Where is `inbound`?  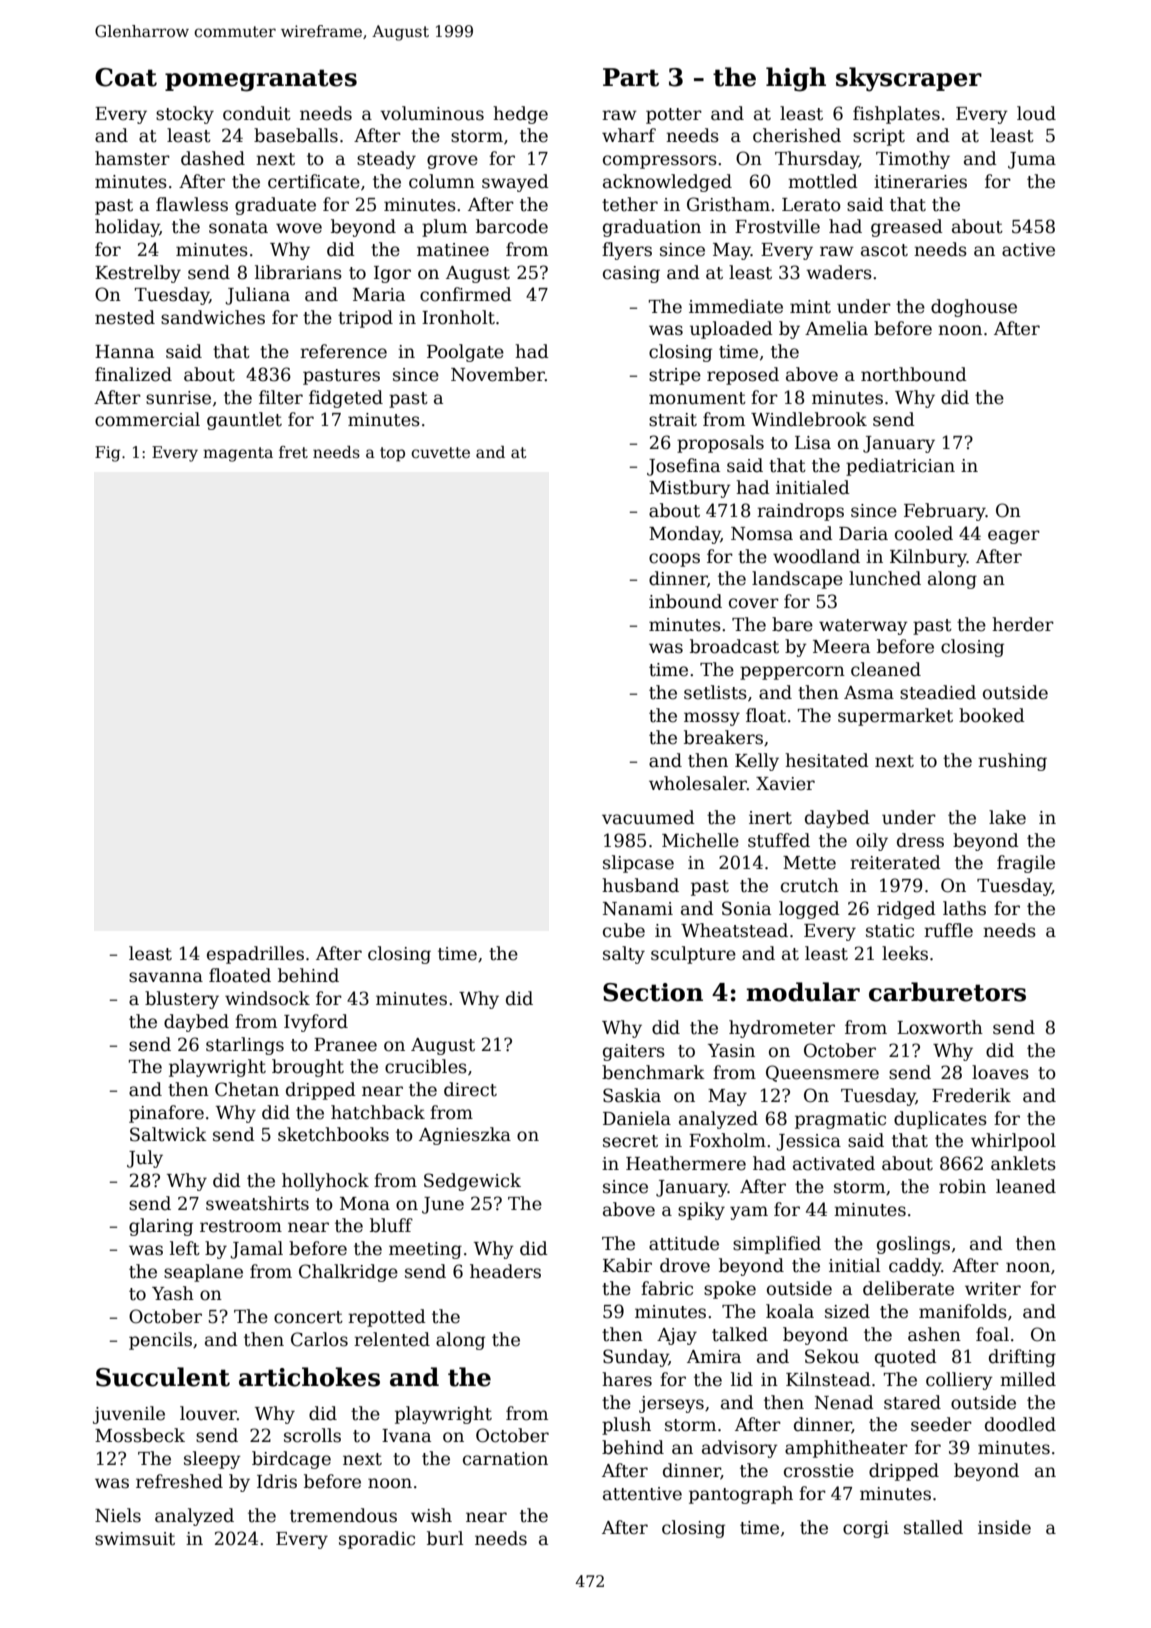 inbound is located at coordinates (685, 601).
